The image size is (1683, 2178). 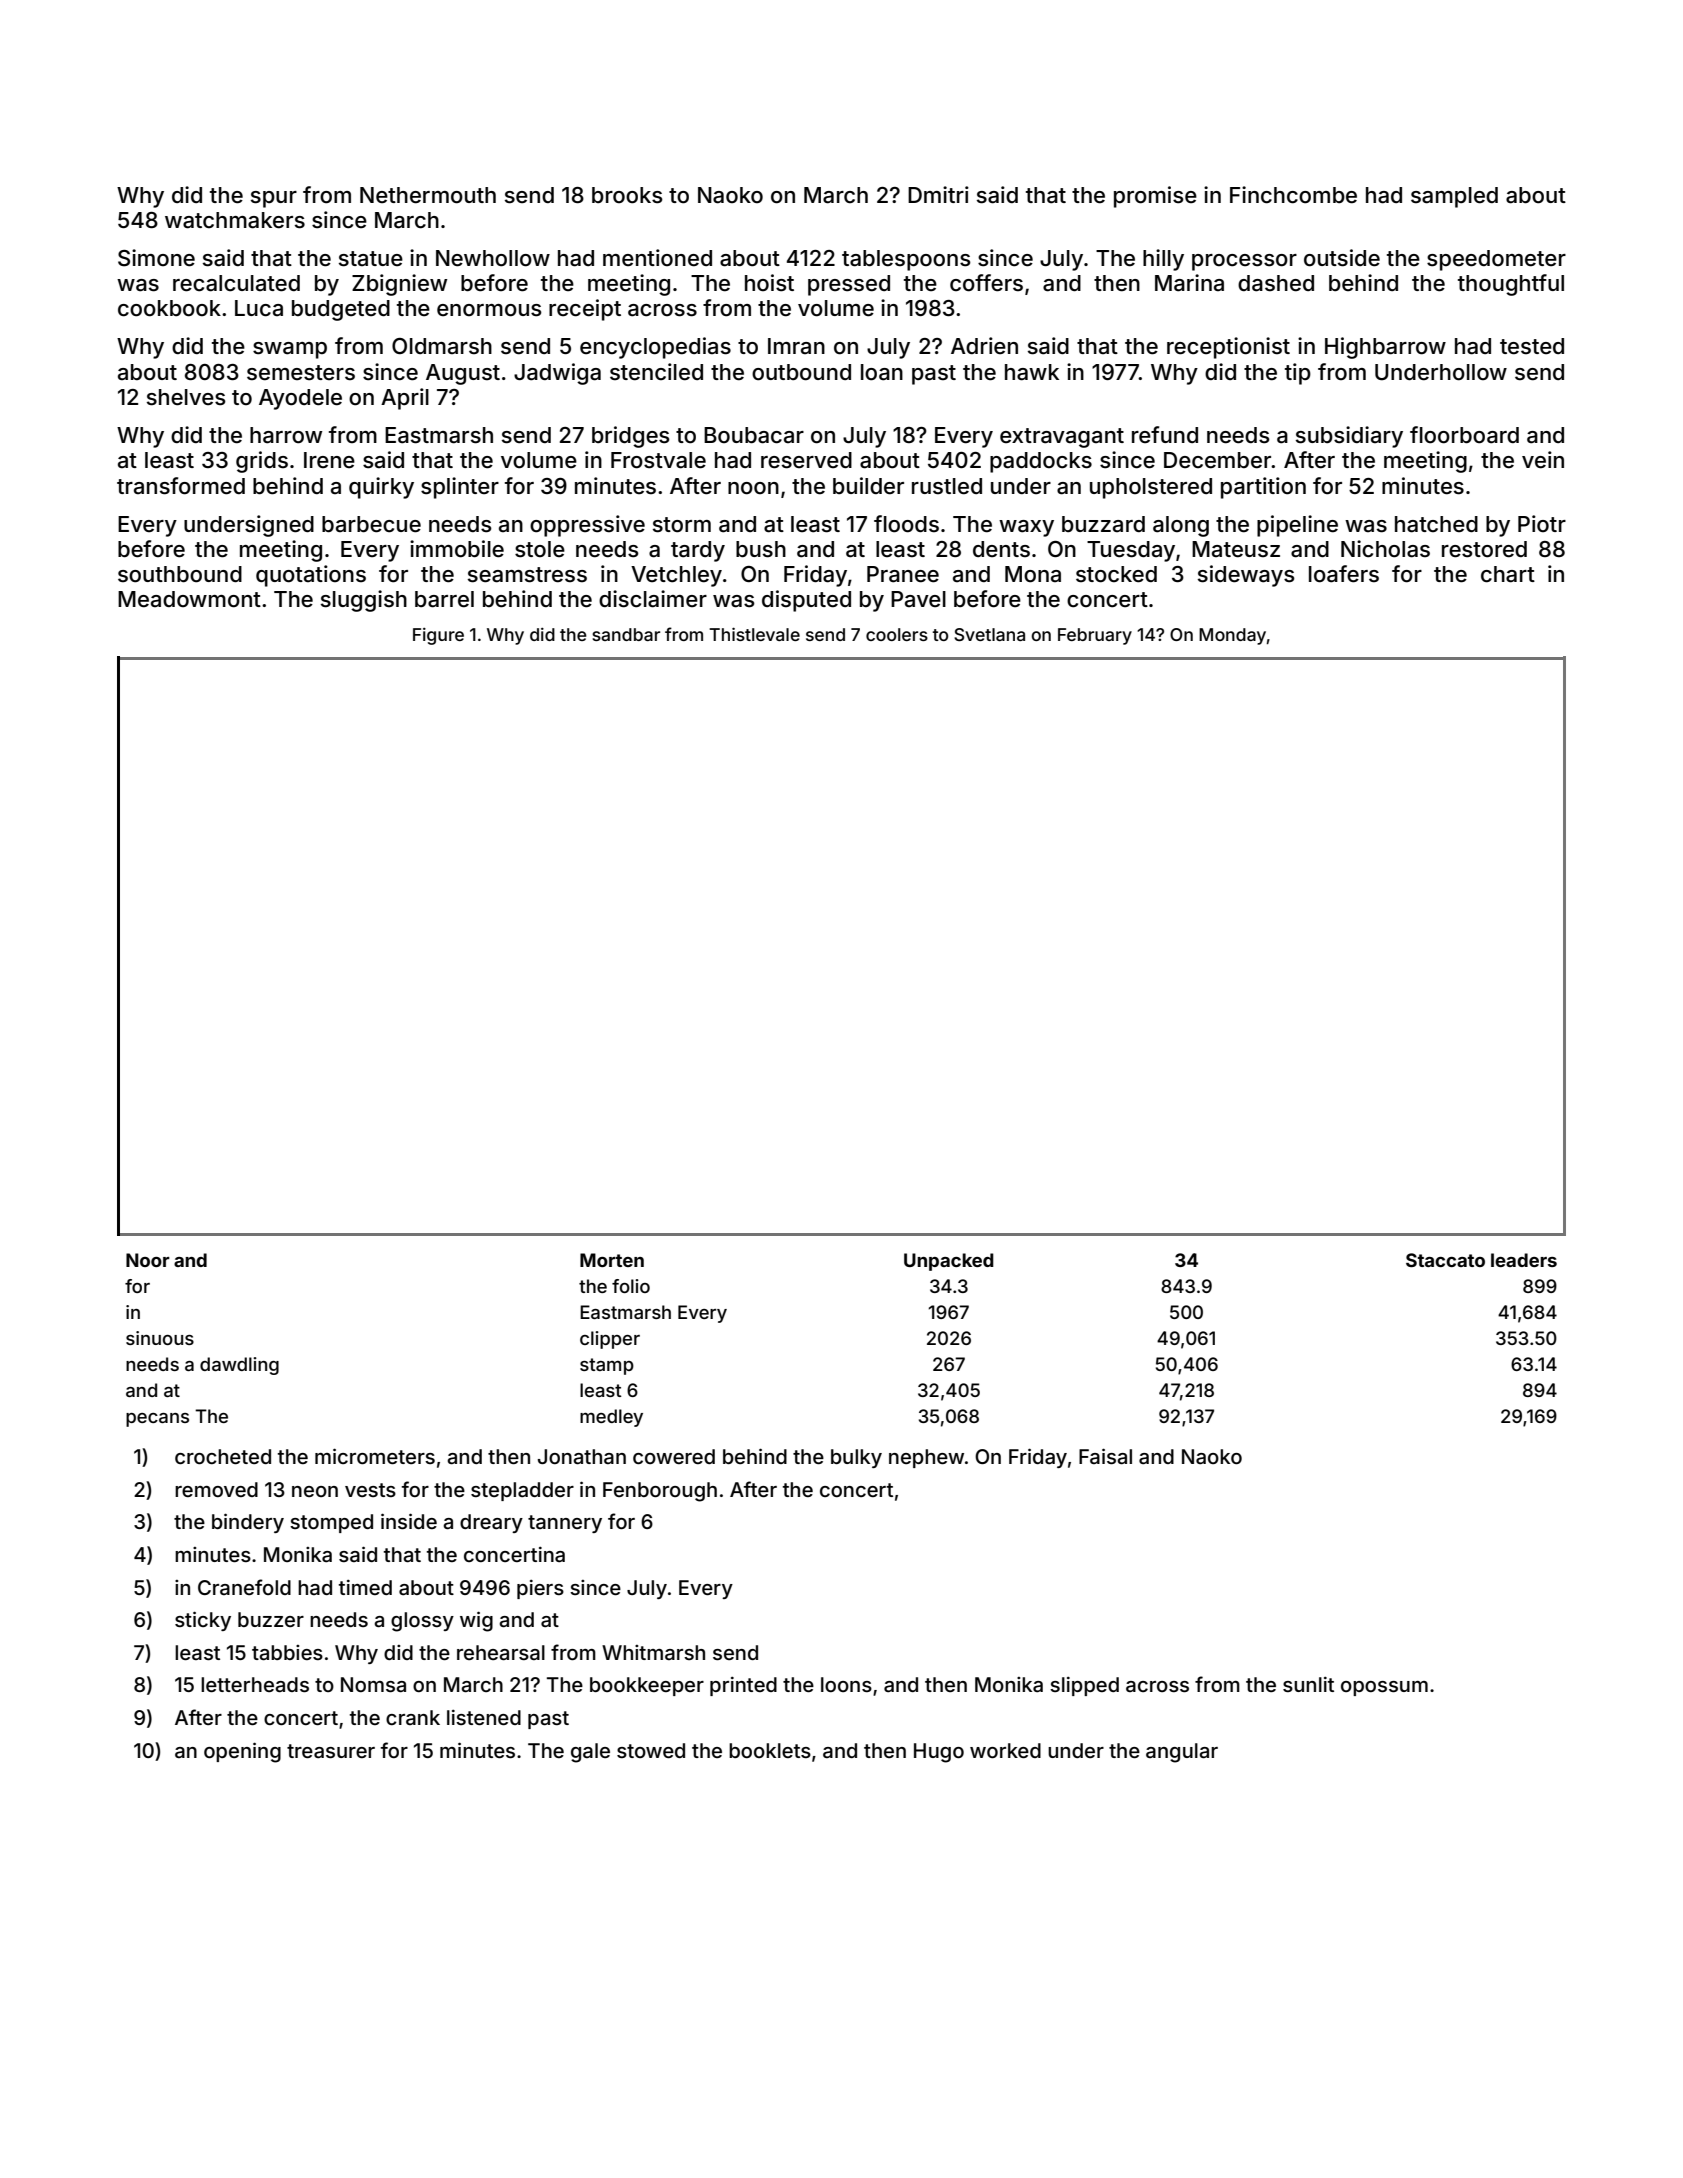 What do you see at coordinates (949, 1262) in the screenshot?
I see `Unpacked` at bounding box center [949, 1262].
